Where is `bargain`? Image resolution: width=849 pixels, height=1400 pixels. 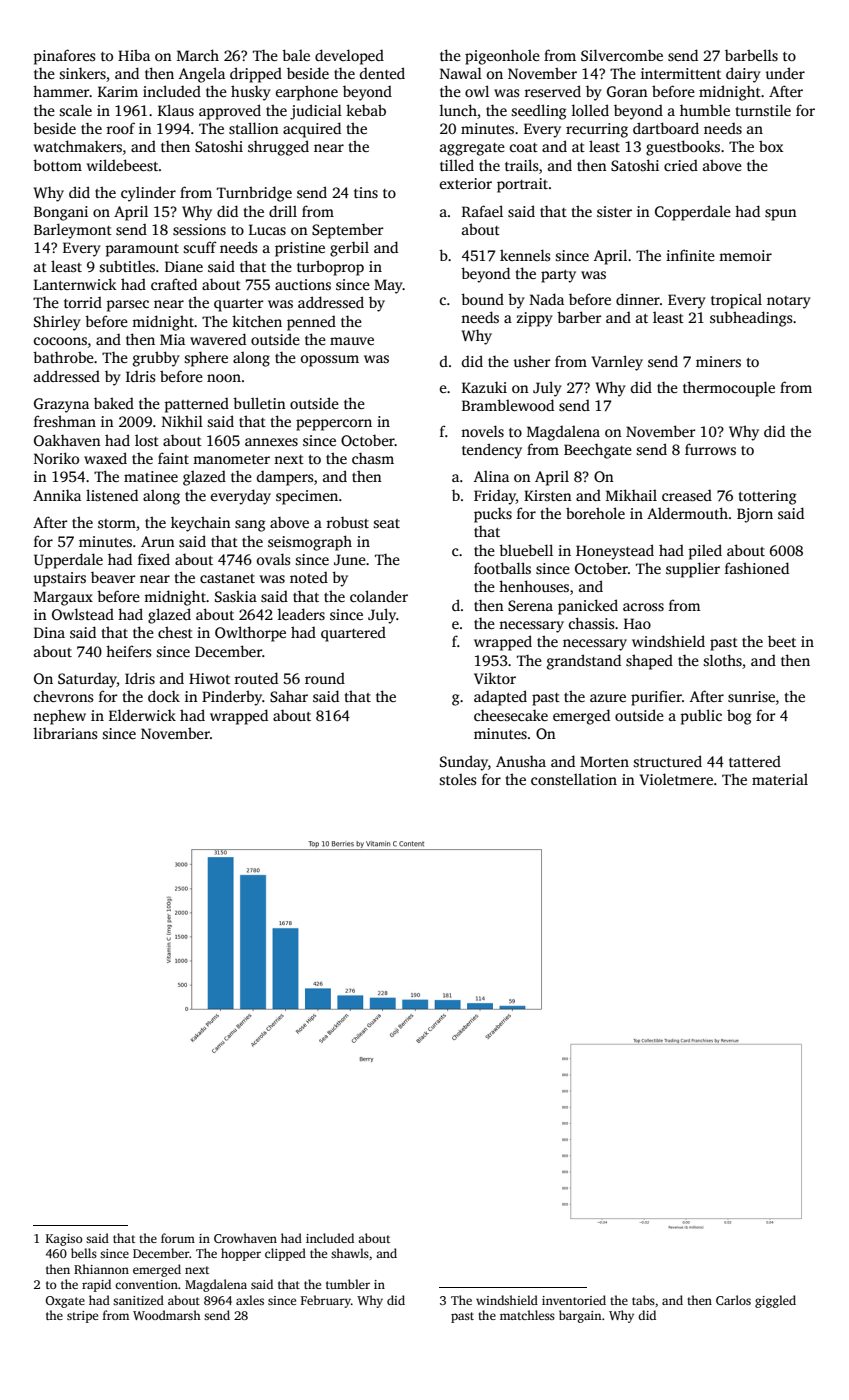 bargain is located at coordinates (580, 1316).
